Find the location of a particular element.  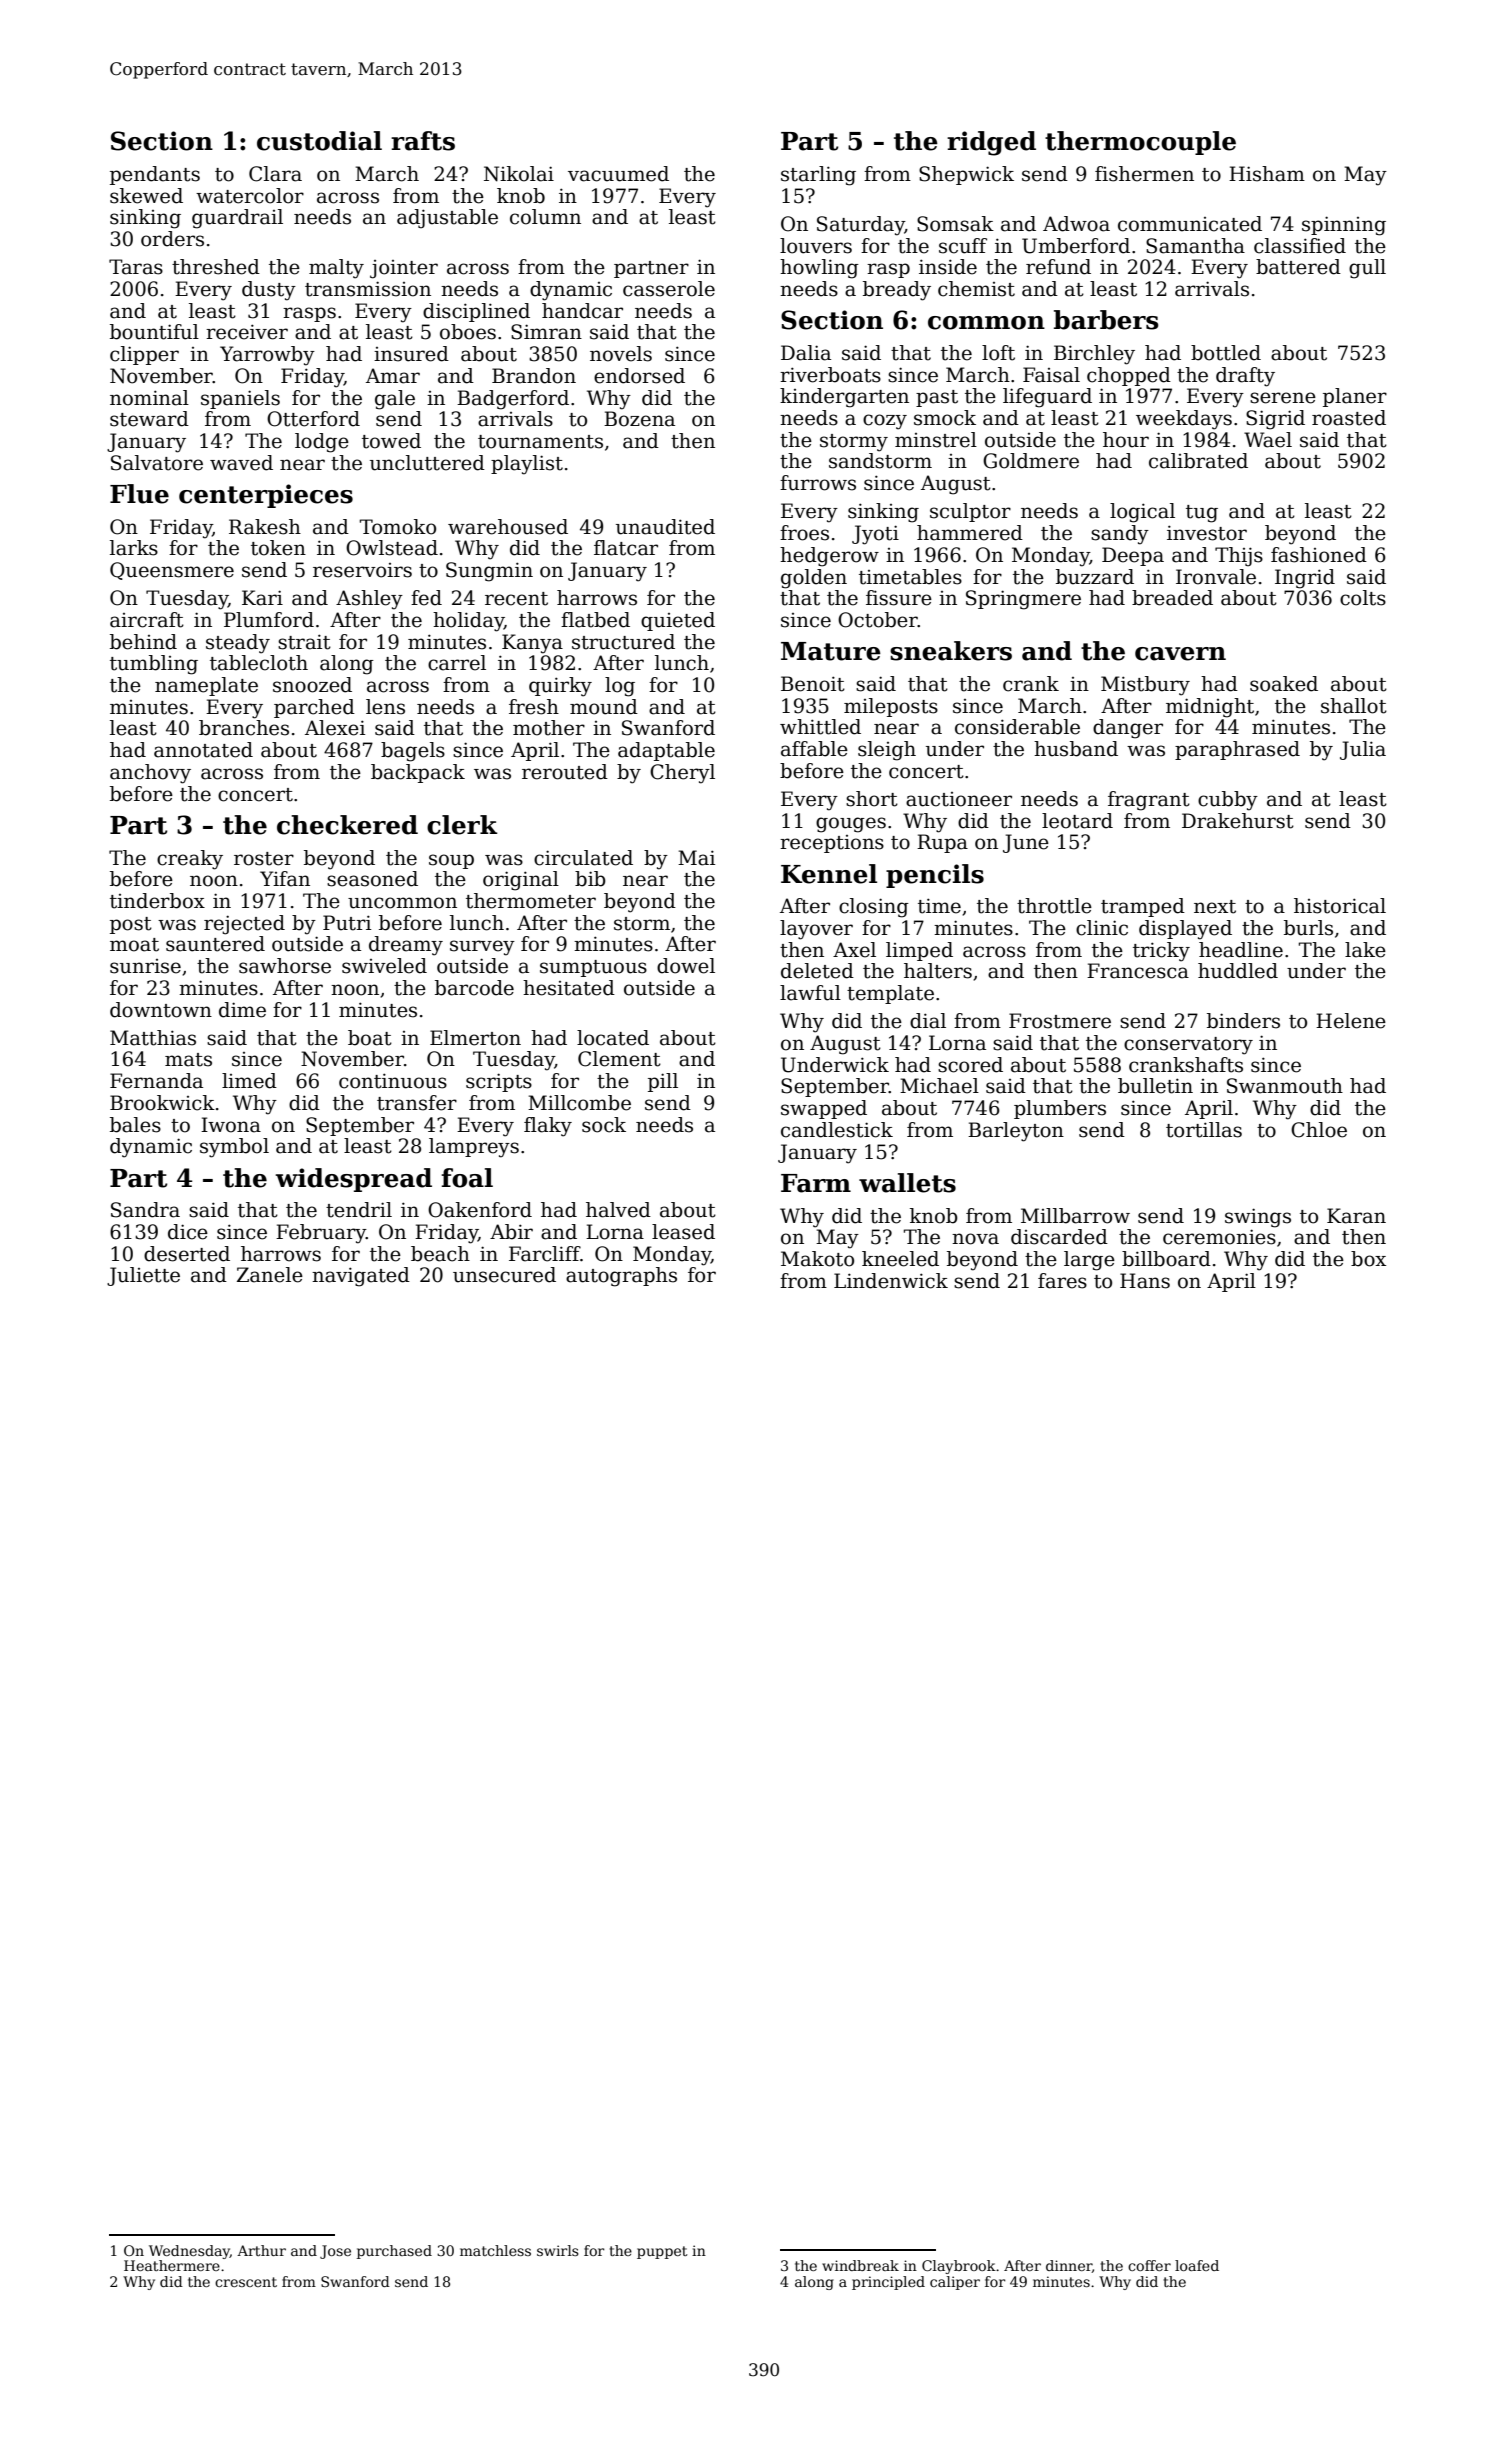

thermocouple is located at coordinates (1140, 143).
